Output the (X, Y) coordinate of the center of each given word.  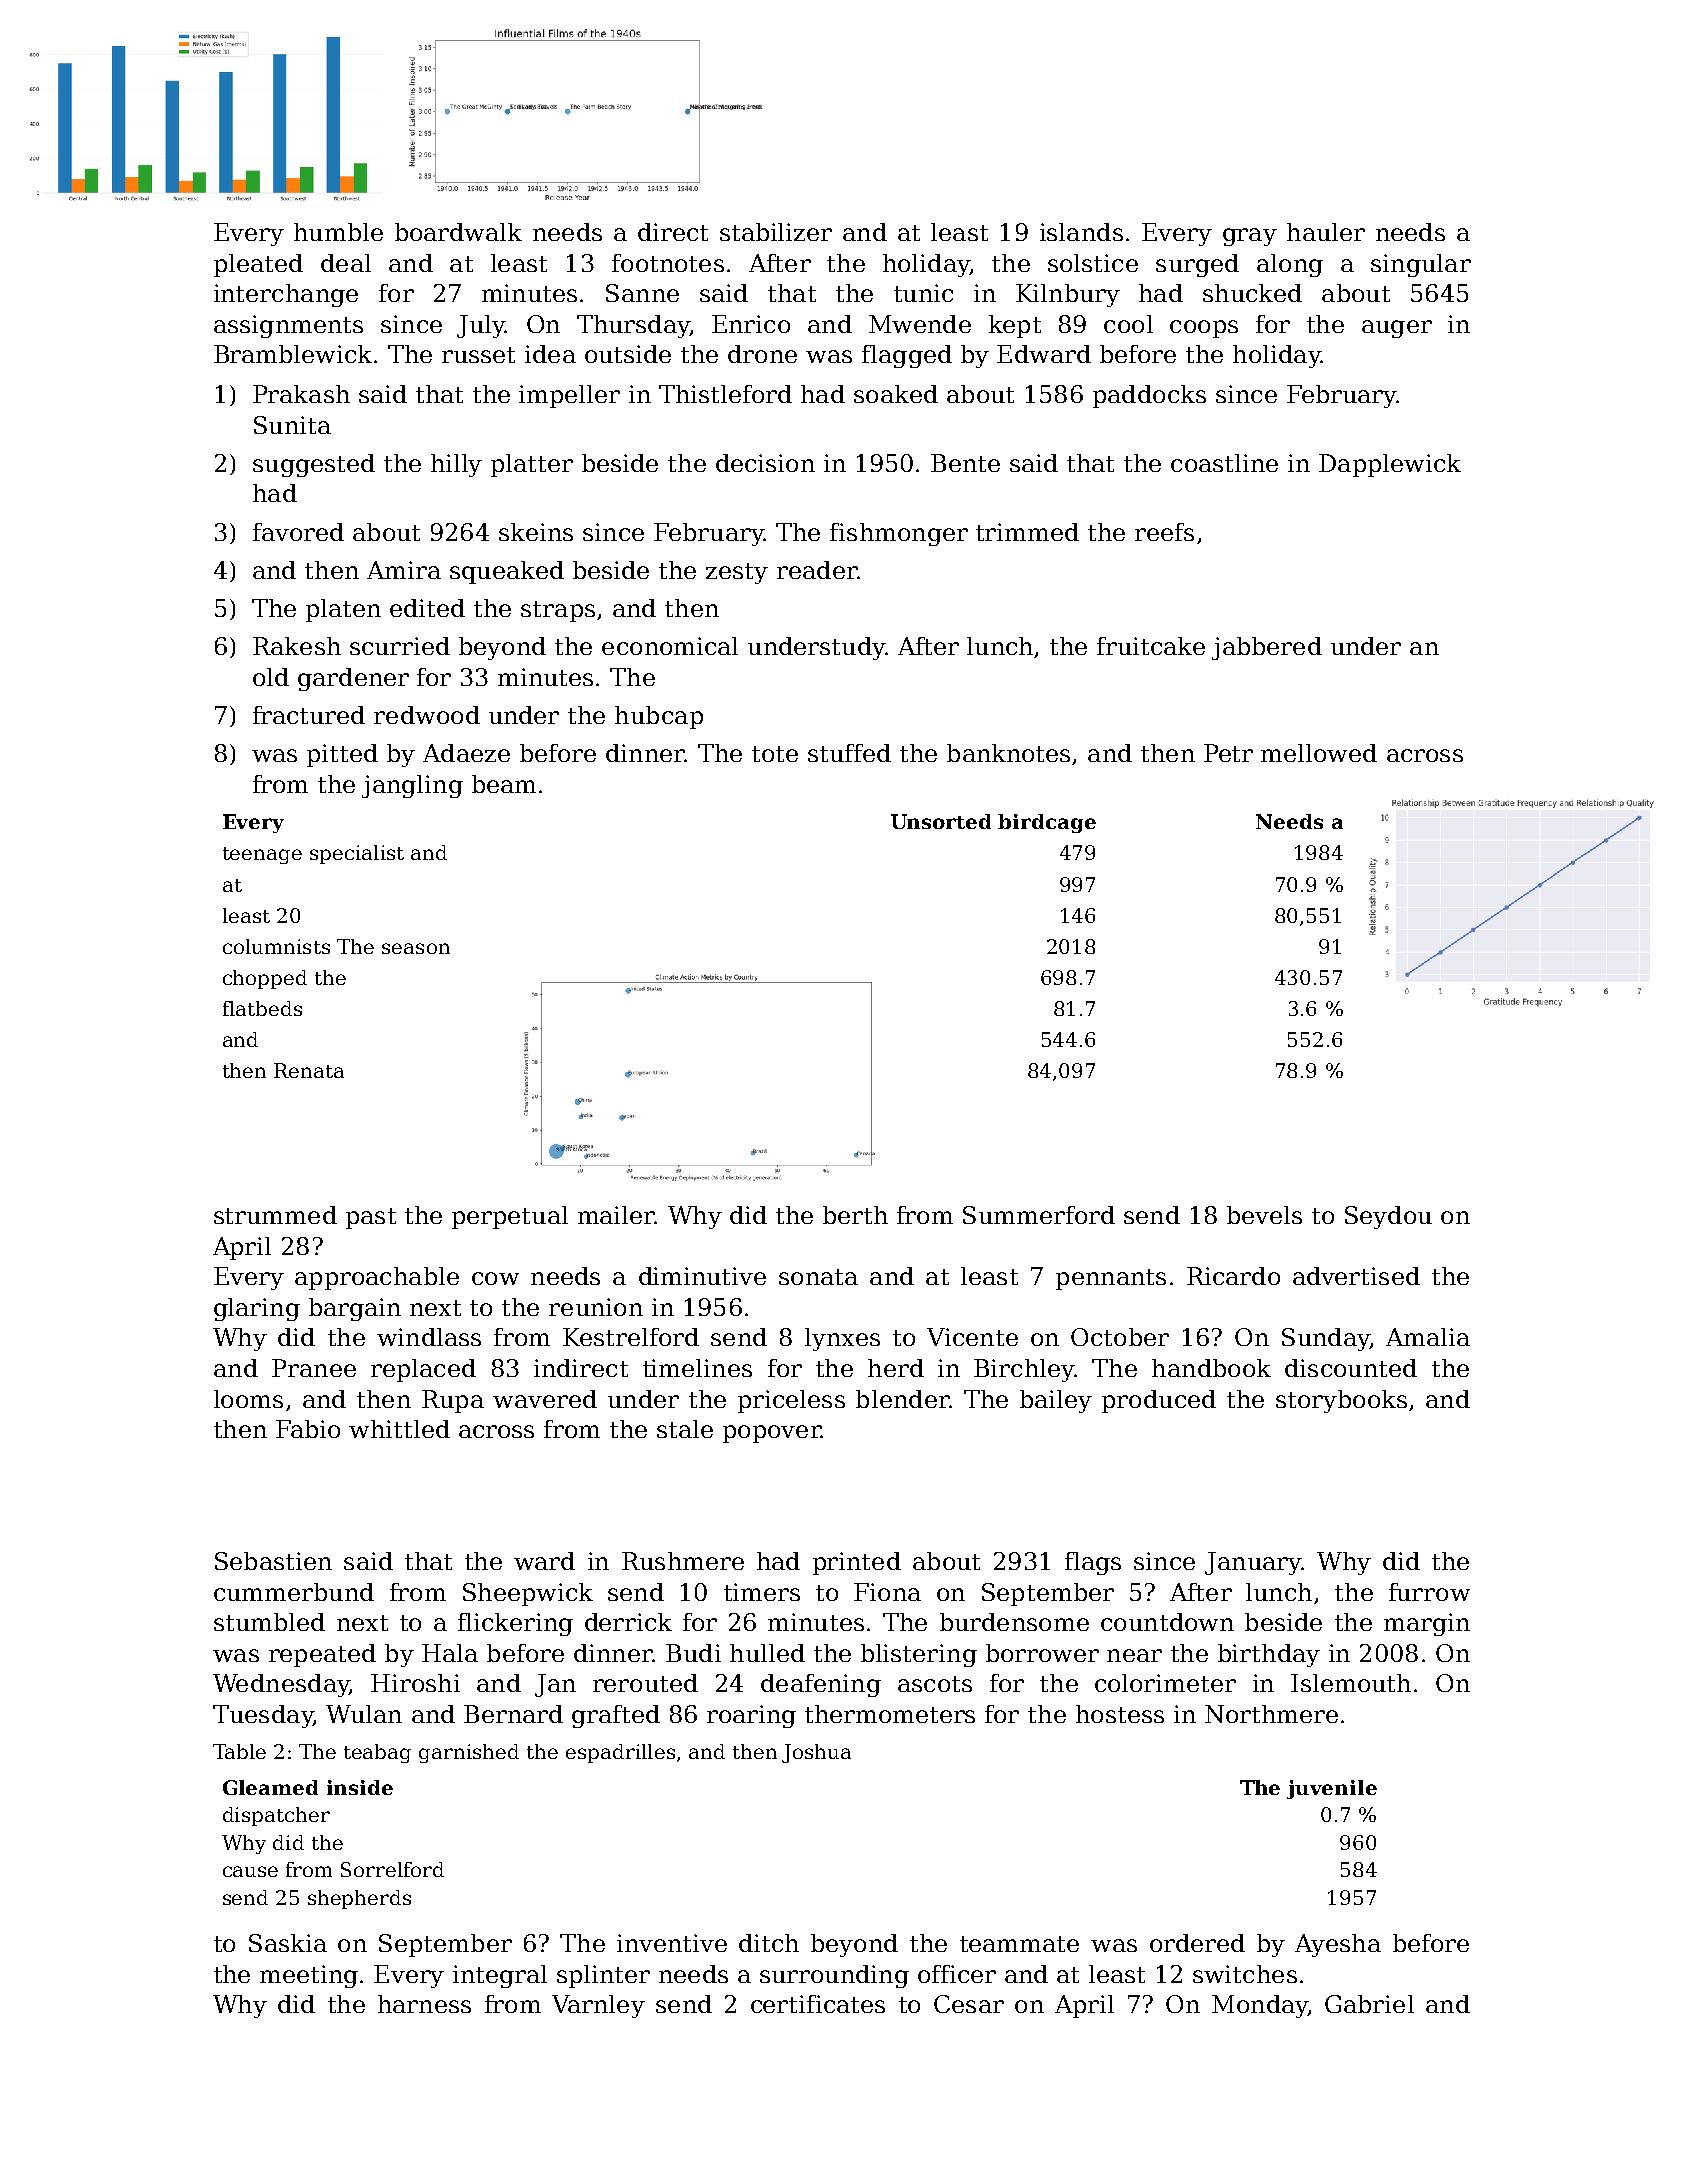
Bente (965, 463)
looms (248, 1399)
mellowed (1319, 753)
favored (298, 532)
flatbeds (262, 1008)
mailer (616, 1215)
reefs (1164, 532)
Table (239, 1751)
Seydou (1388, 1217)
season (416, 948)
